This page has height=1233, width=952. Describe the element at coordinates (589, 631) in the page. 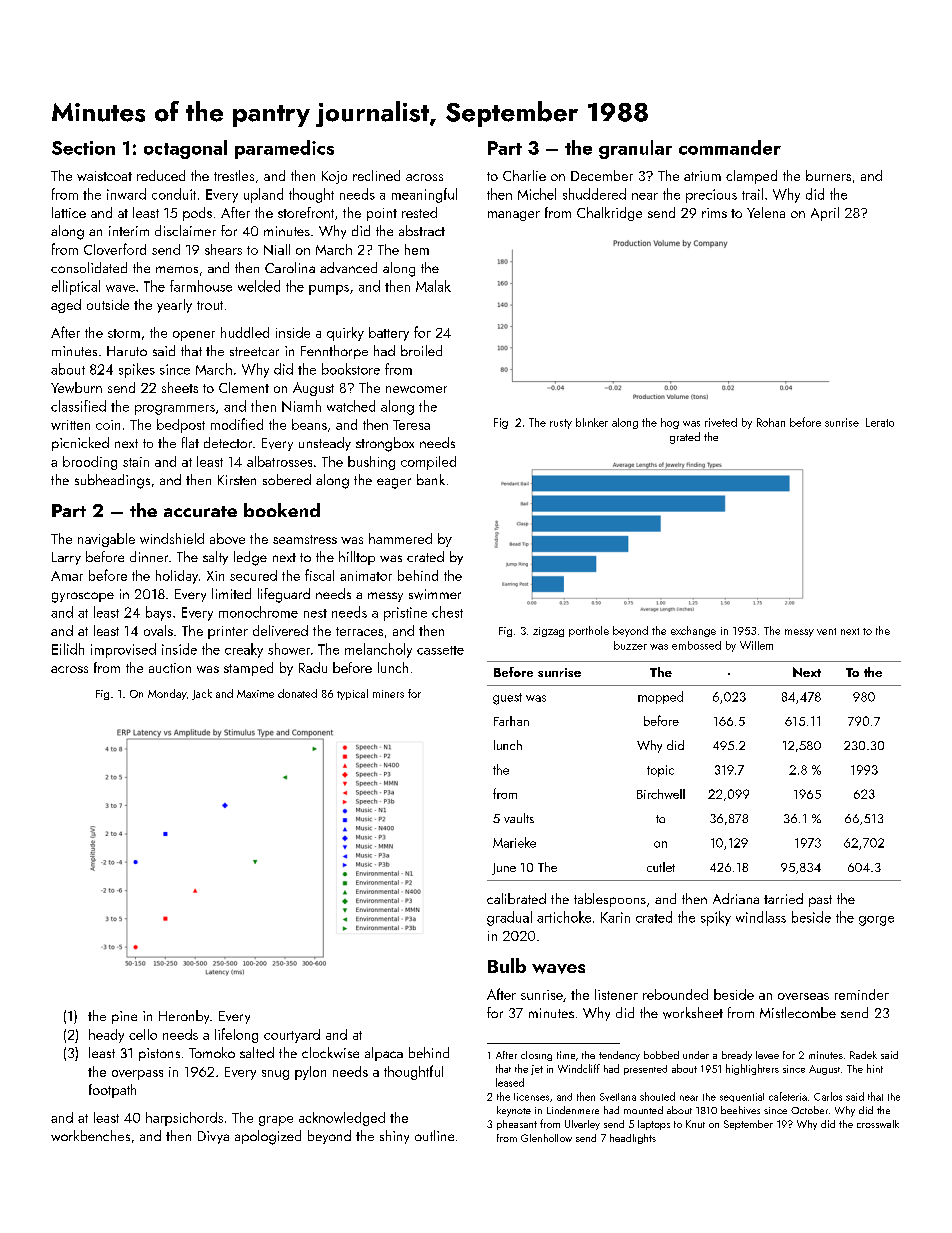

I see `porthole` at that location.
